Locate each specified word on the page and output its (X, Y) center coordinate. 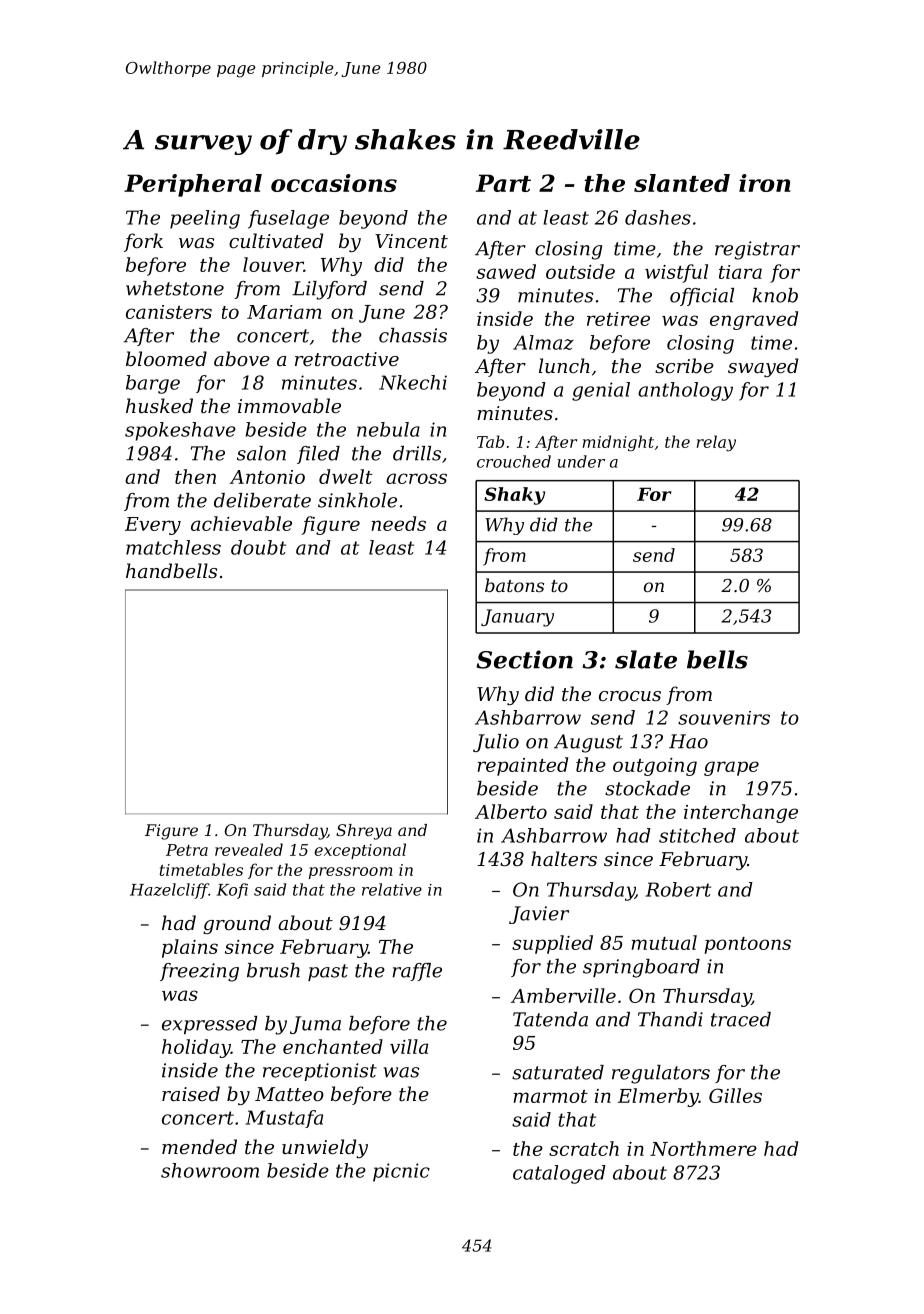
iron (765, 183)
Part (503, 183)
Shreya (364, 832)
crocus (630, 696)
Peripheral (193, 185)
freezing (199, 972)
